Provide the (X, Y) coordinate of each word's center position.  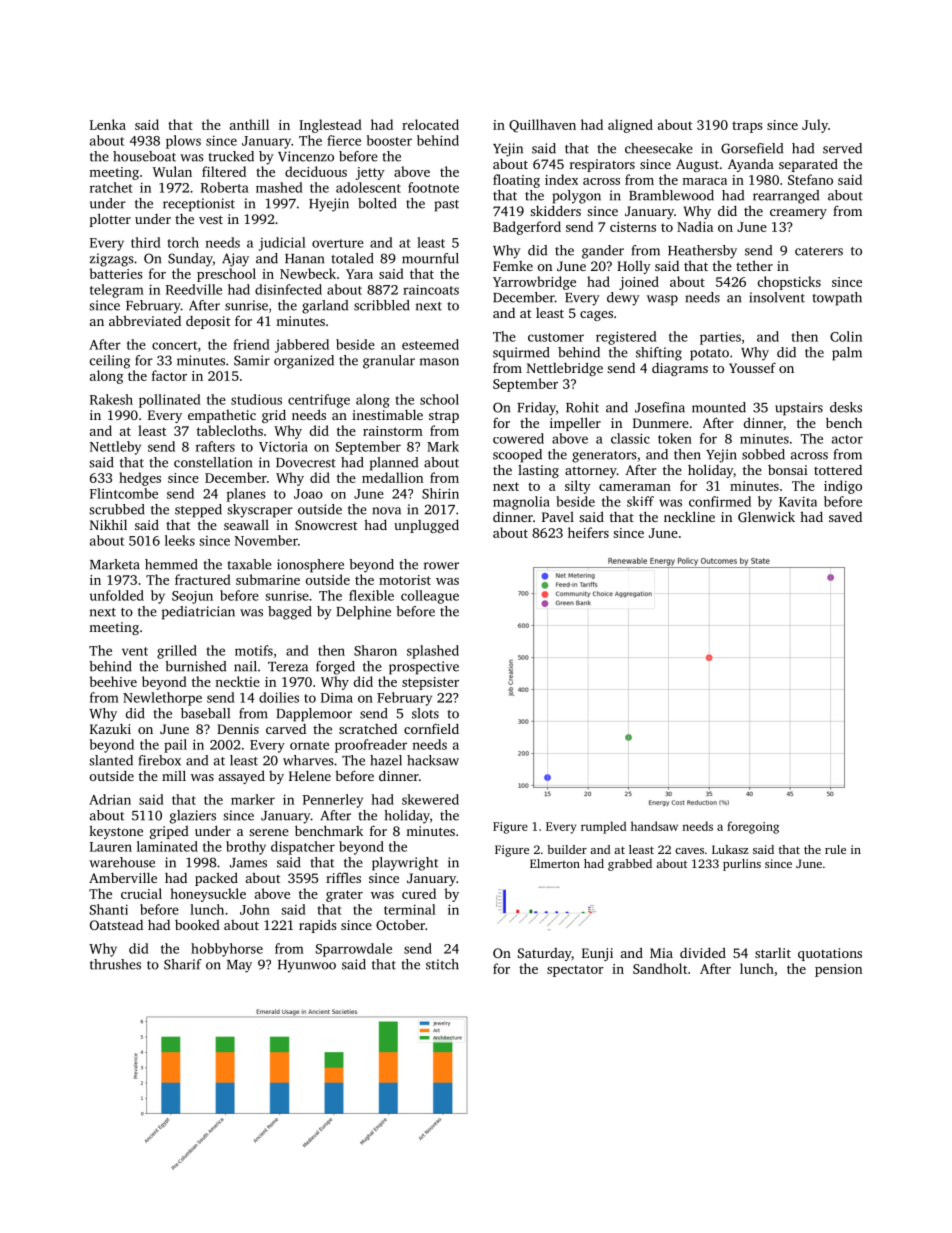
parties (720, 338)
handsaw (654, 826)
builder (567, 849)
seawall (246, 525)
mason (439, 362)
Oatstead (116, 925)
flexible (371, 595)
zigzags (112, 260)
